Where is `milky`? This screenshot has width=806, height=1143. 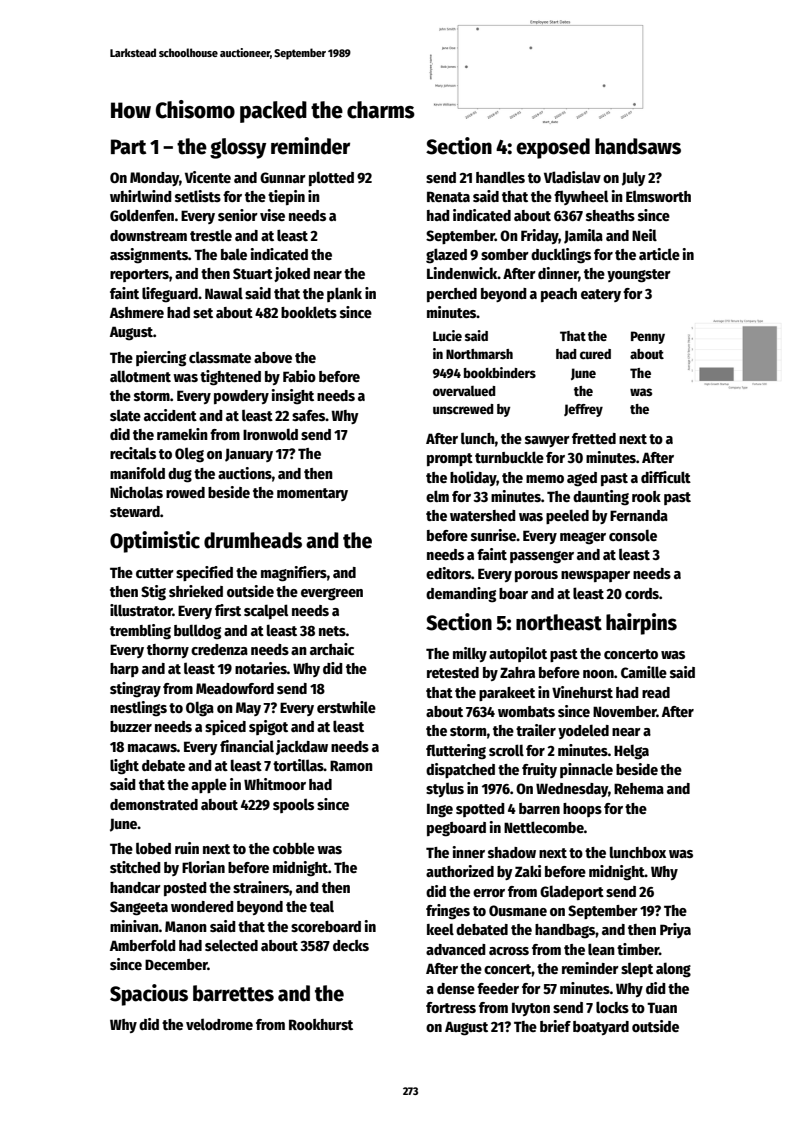
milky is located at coordinates (470, 654).
